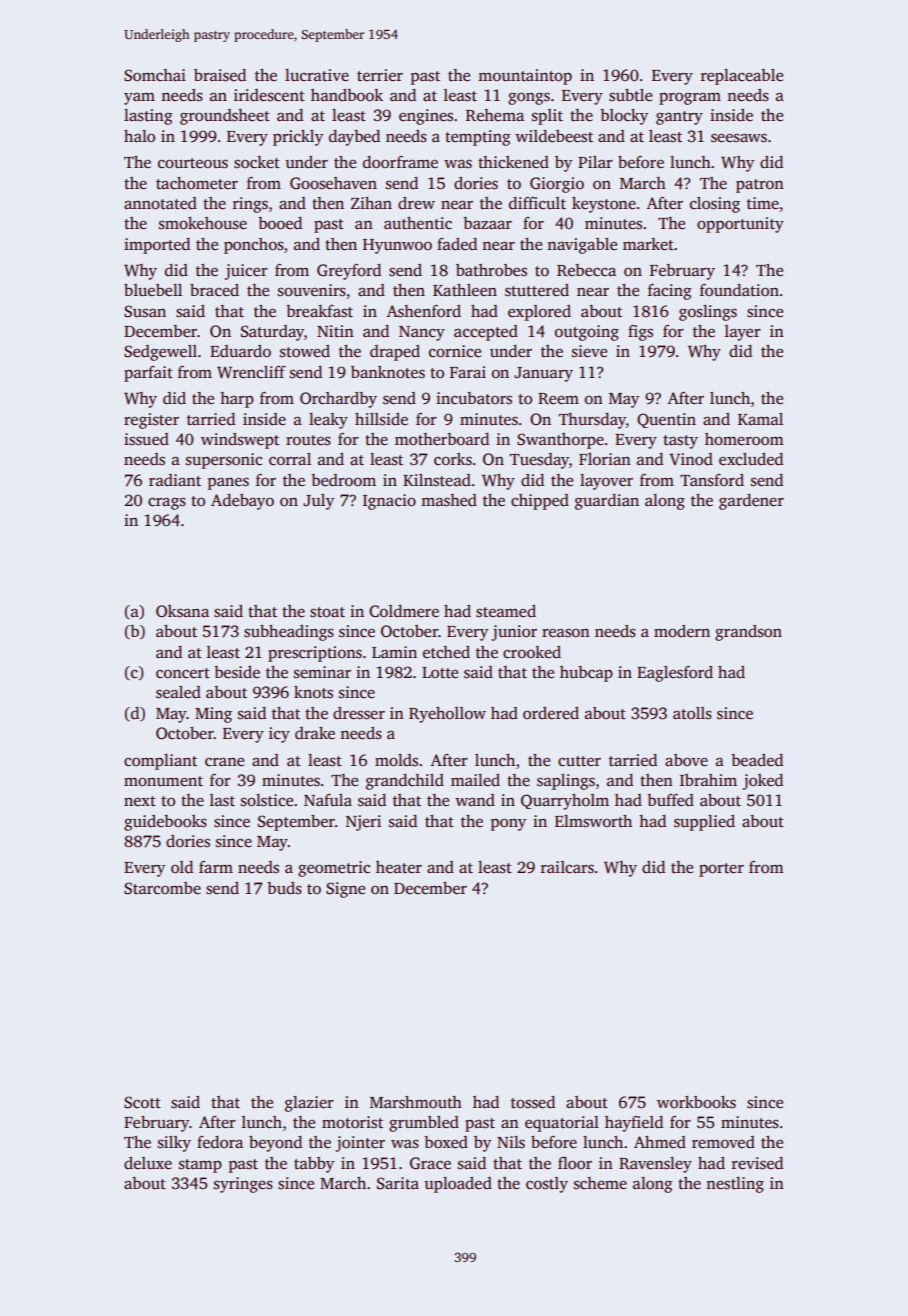  Describe the element at coordinates (243, 1185) in the image. I see `syringes` at that location.
